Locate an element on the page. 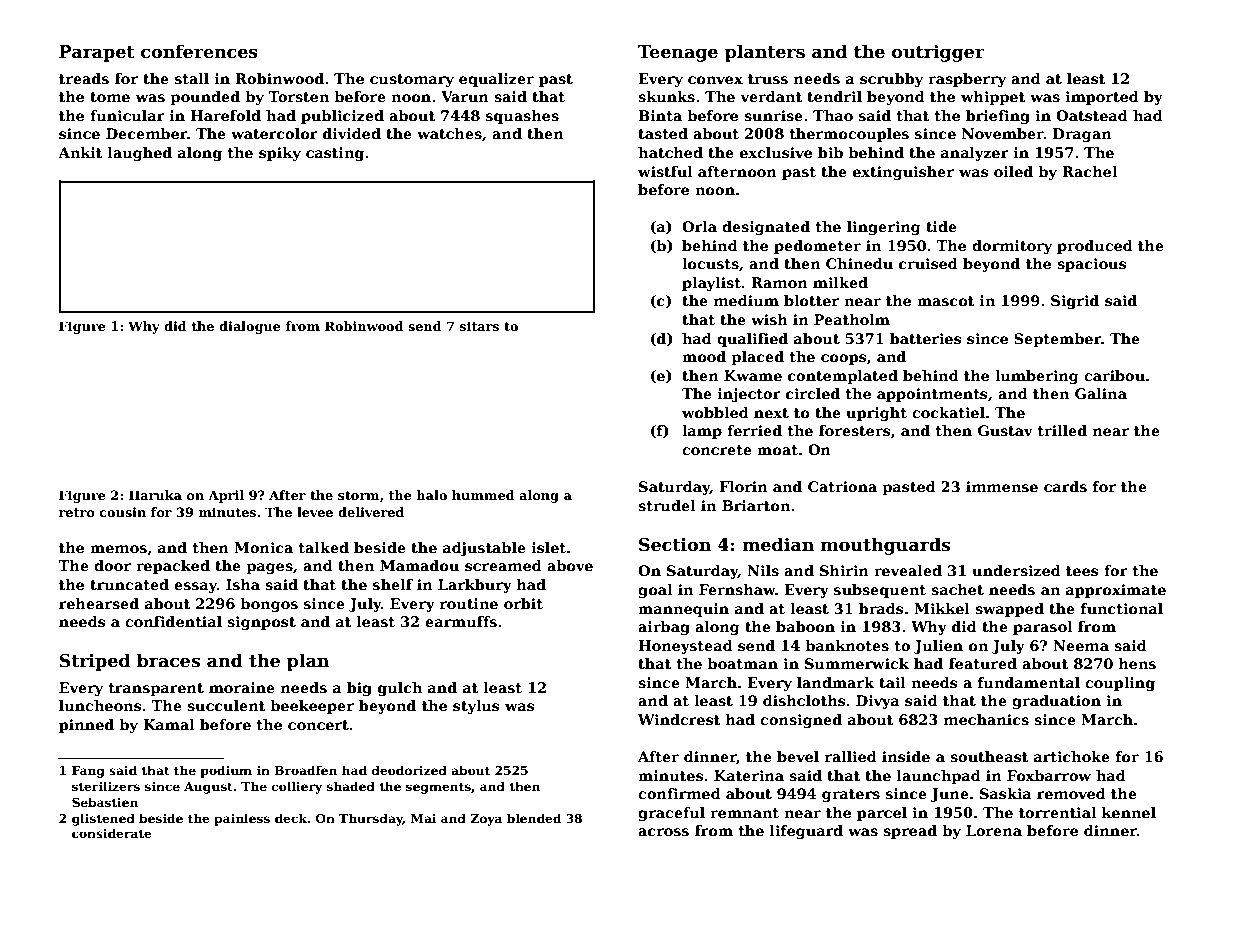 Image resolution: width=1233 pixels, height=952 pixels. April is located at coordinates (226, 496).
